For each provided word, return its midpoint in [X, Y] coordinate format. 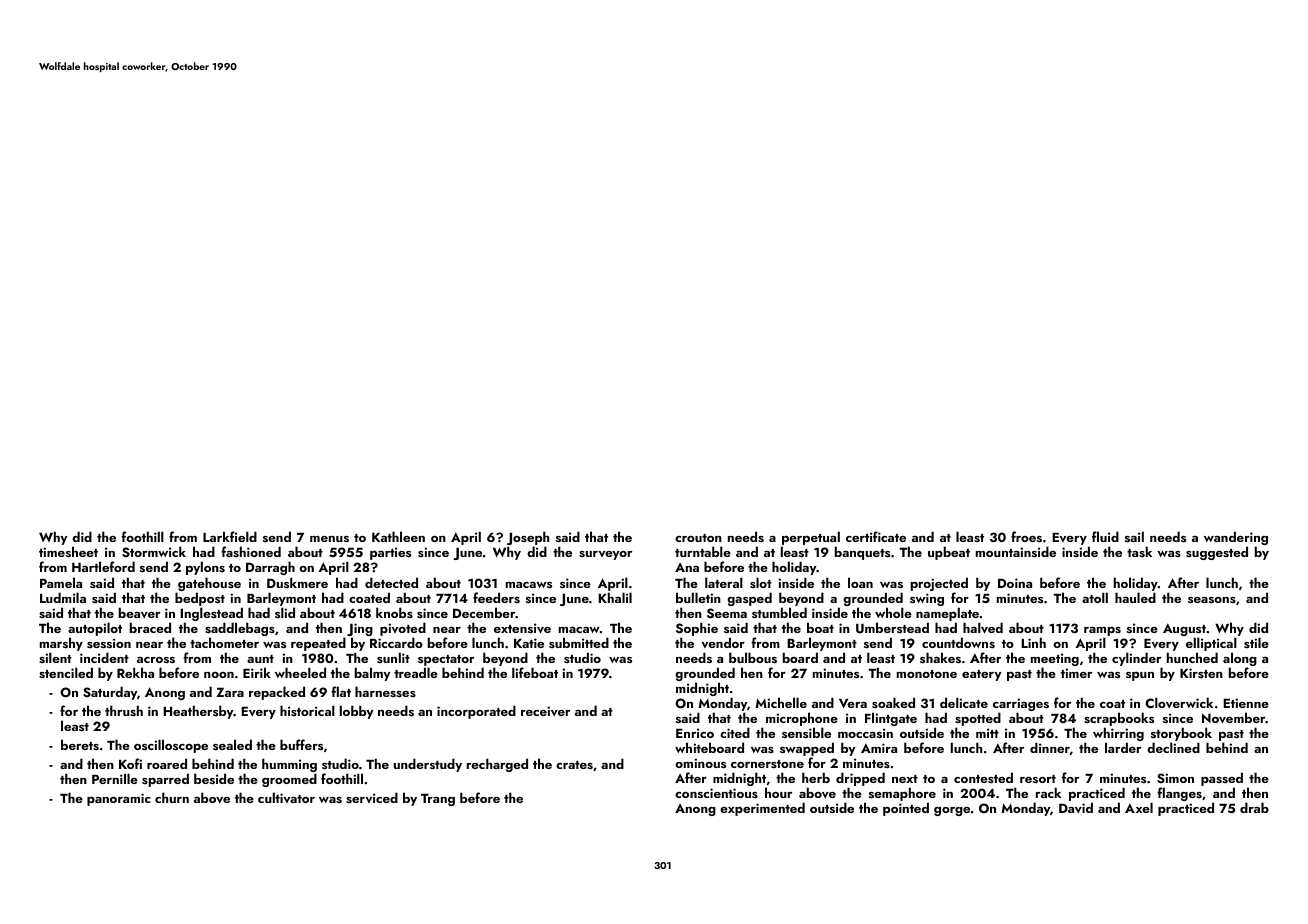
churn [172, 797]
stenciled [66, 672]
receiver [545, 711]
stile [1256, 642]
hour [778, 792]
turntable [703, 551]
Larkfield [230, 536]
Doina [1015, 583]
